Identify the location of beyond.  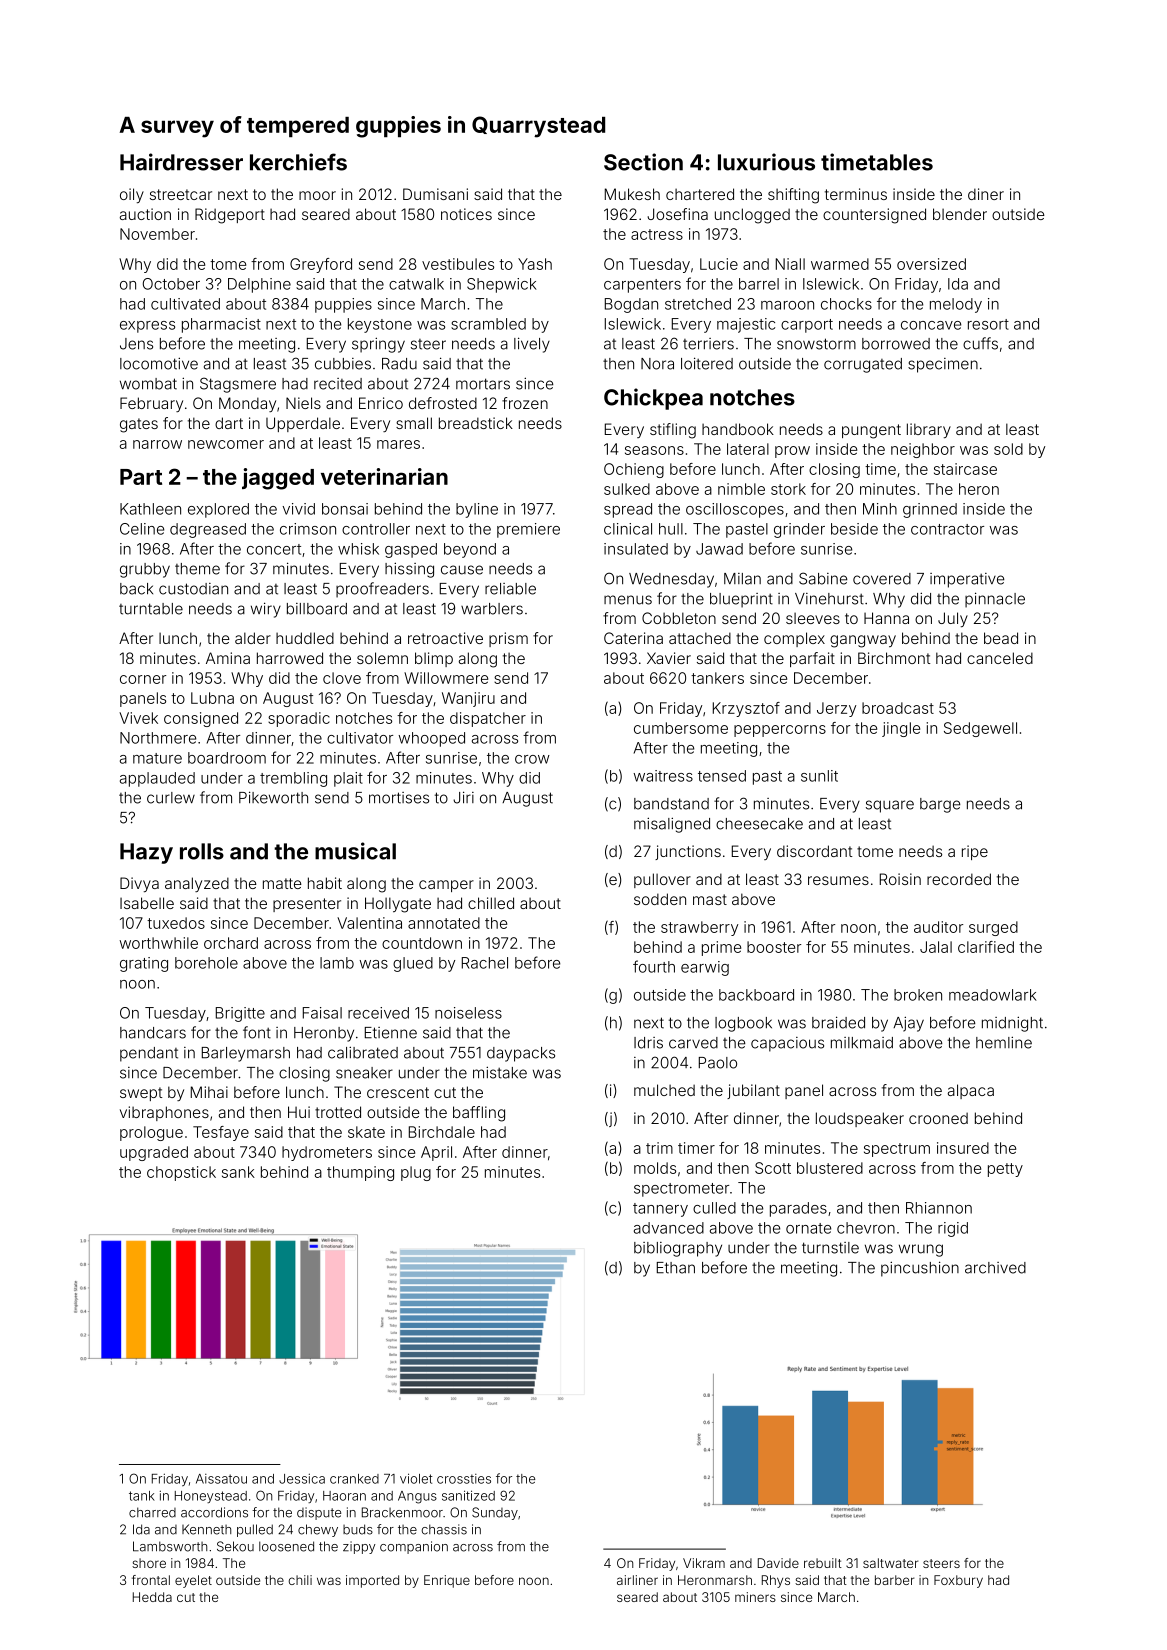
(470, 550).
